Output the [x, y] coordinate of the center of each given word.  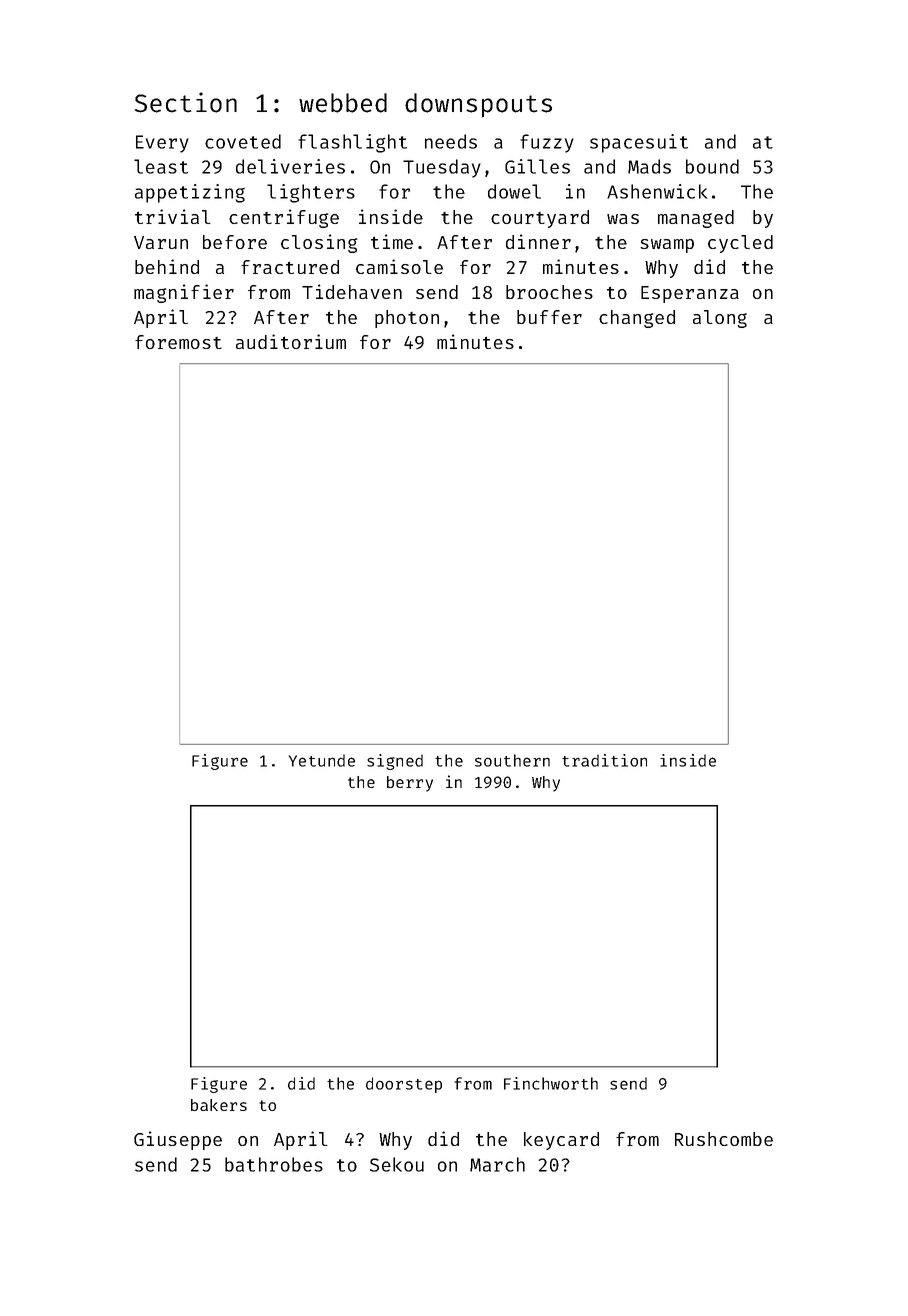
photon [407, 319]
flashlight [352, 143]
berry [410, 784]
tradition [604, 760]
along [720, 319]
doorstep [404, 1085]
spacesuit [639, 143]
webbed [343, 103]
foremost [178, 342]
